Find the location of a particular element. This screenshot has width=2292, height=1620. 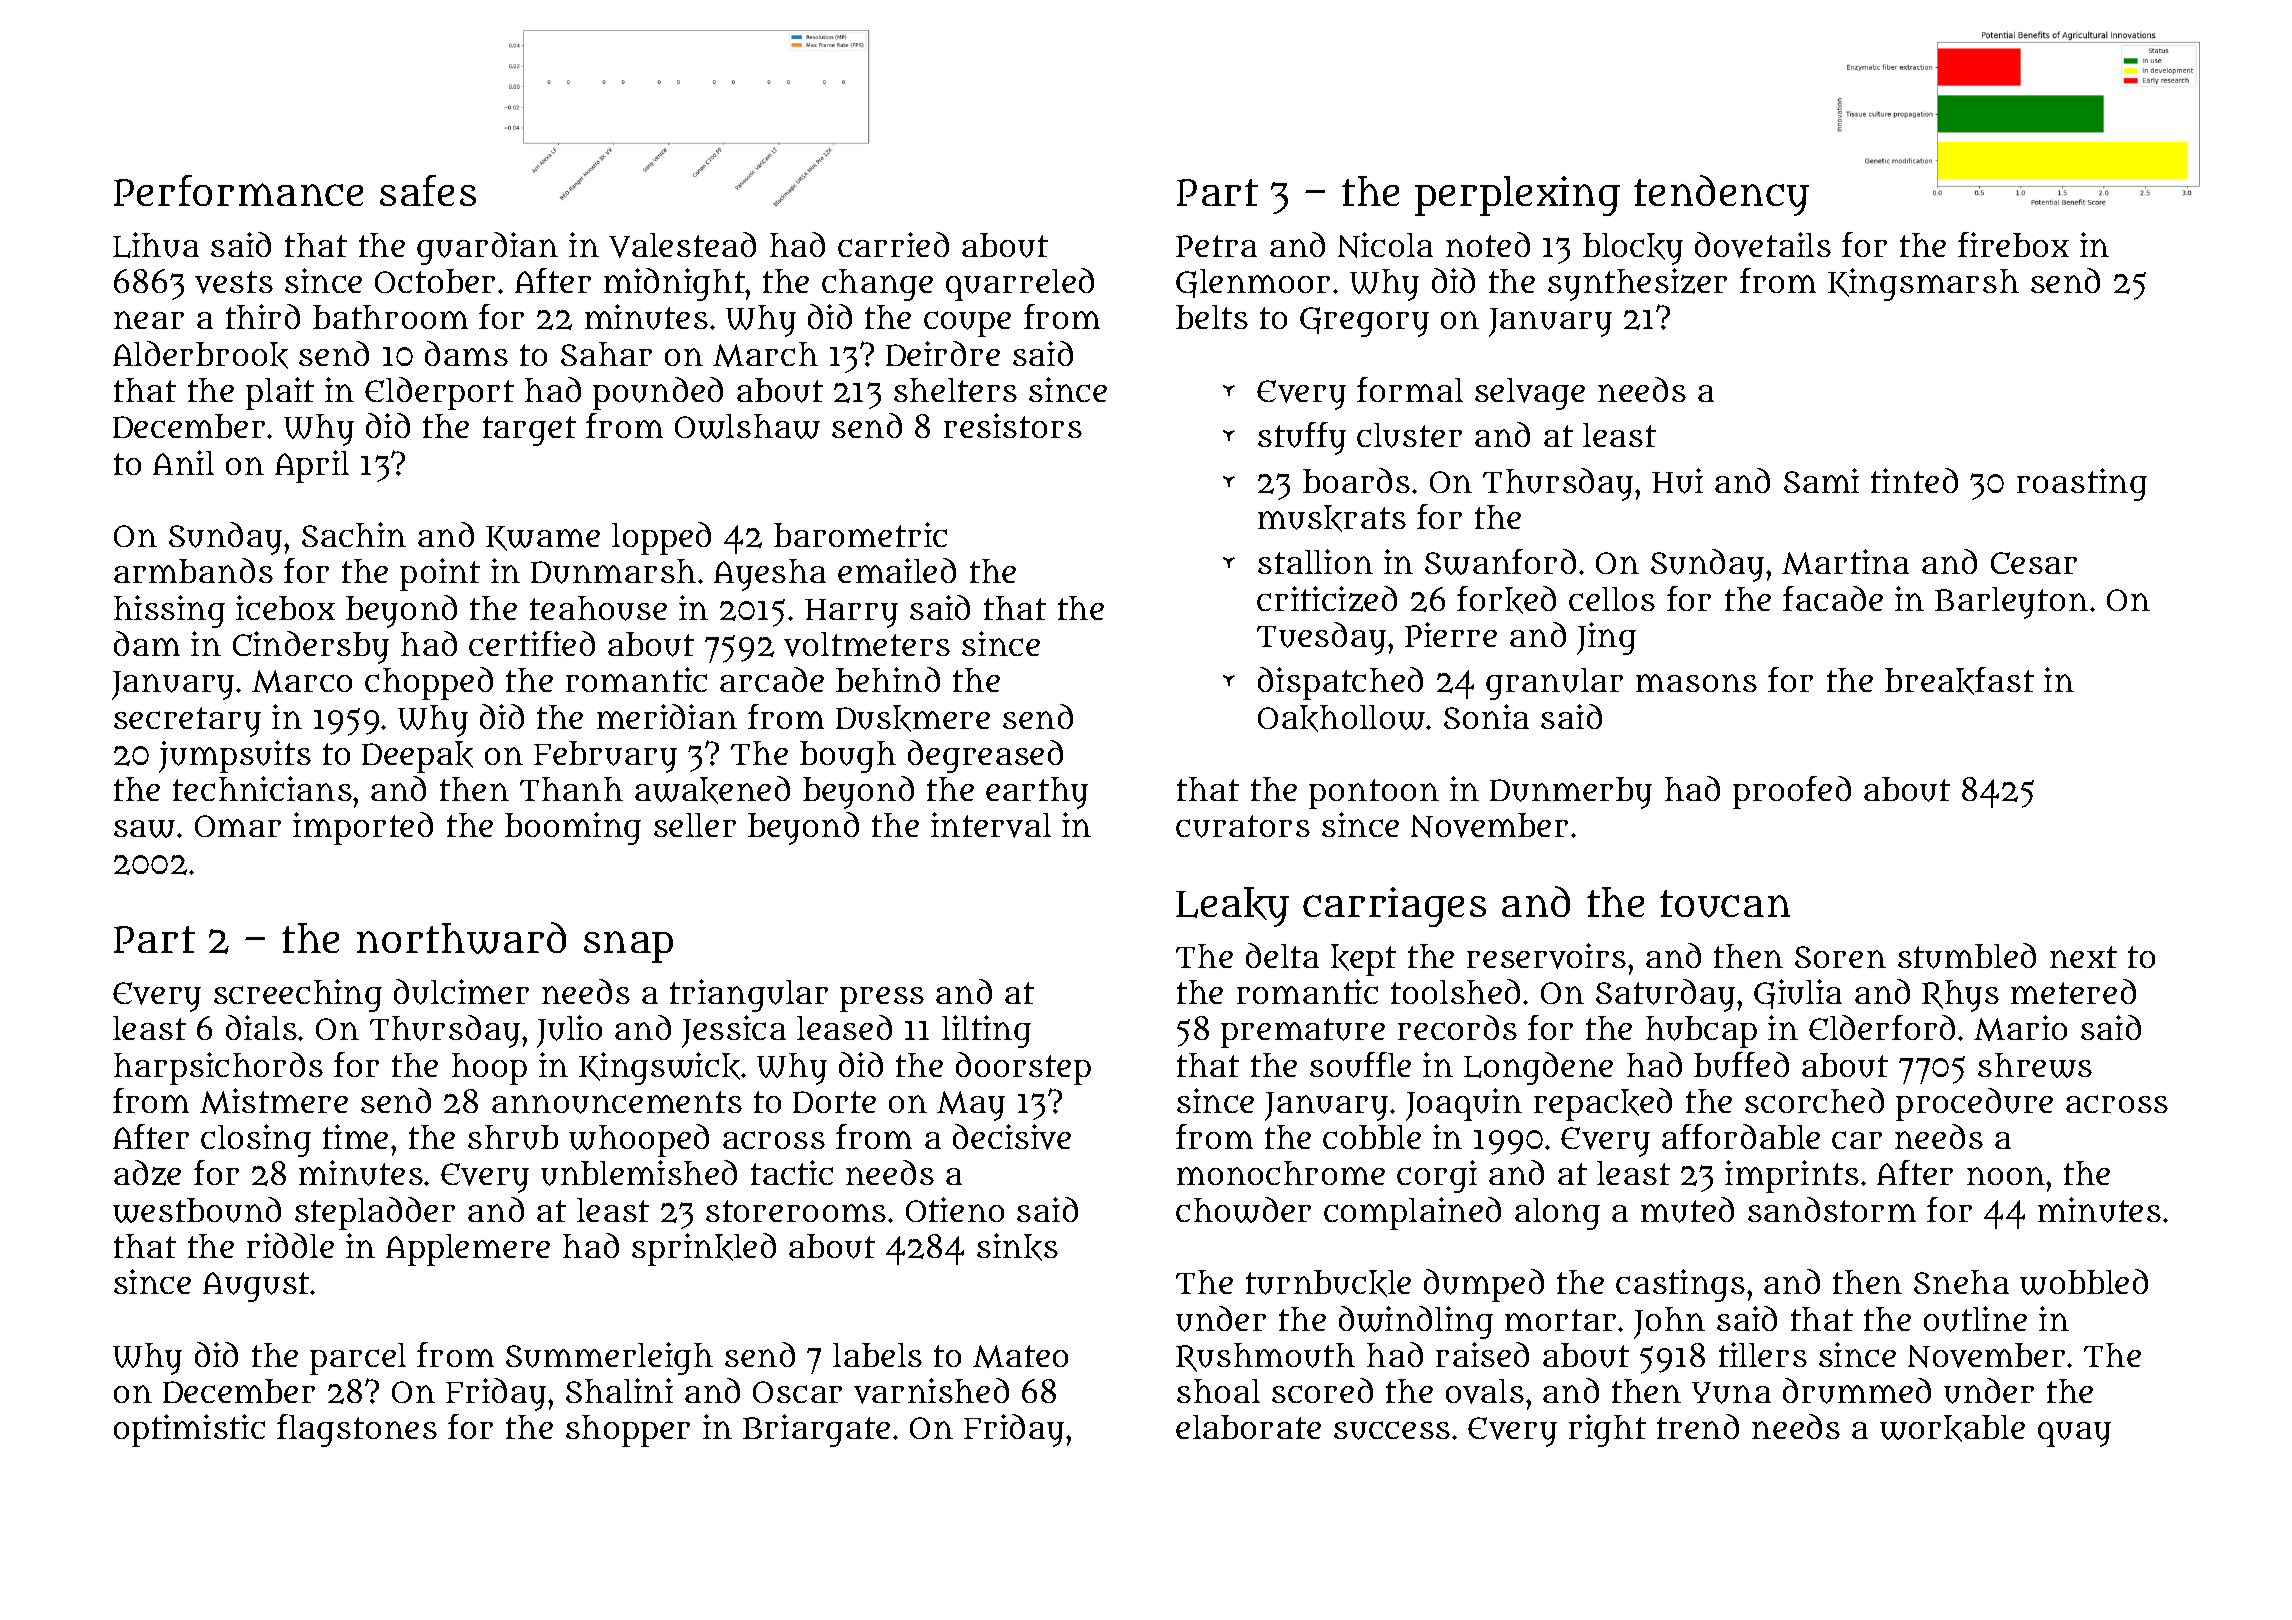

tendency is located at coordinates (1721, 195).
